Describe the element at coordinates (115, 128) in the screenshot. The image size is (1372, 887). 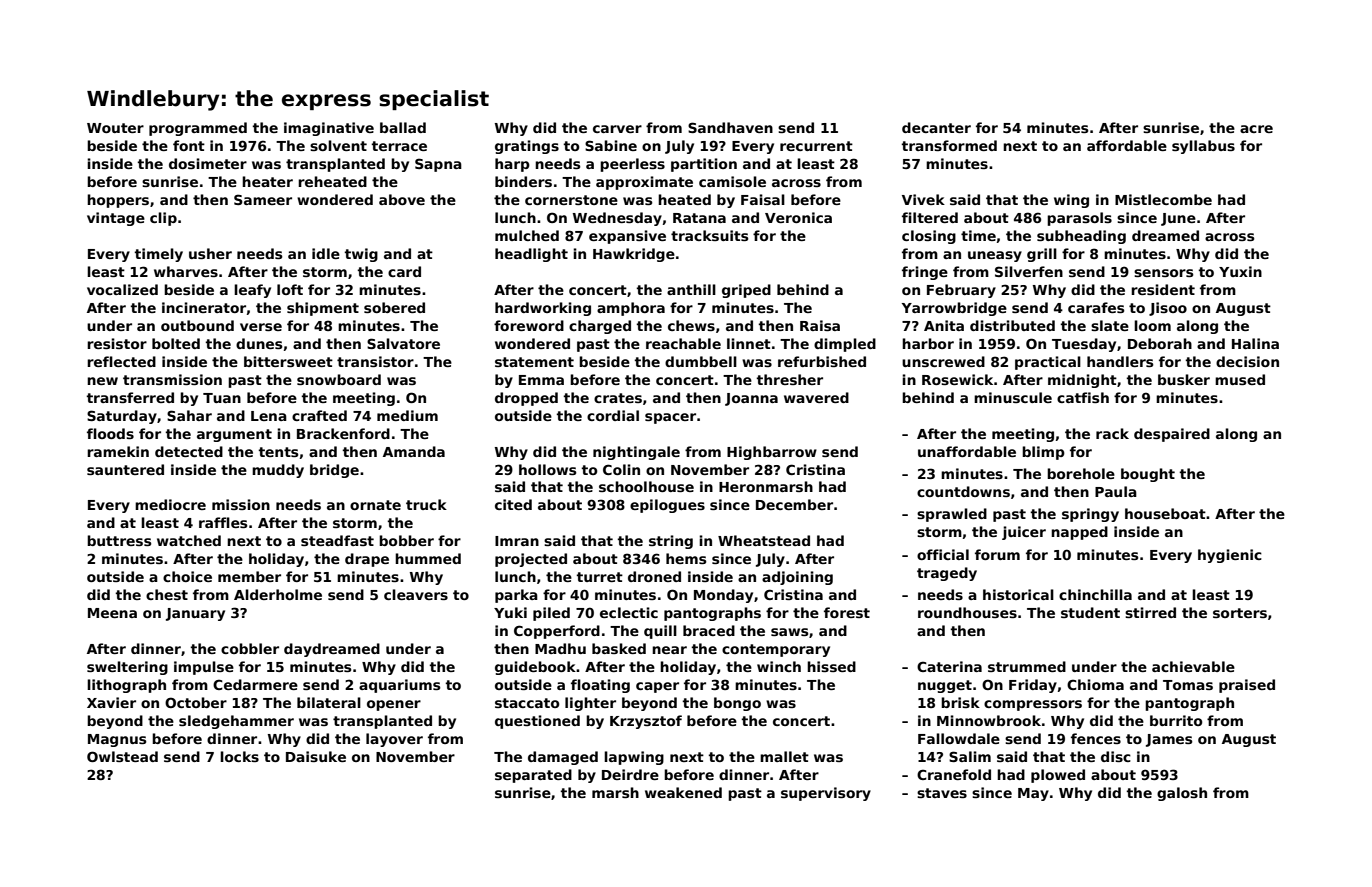
I see `Wouter` at that location.
